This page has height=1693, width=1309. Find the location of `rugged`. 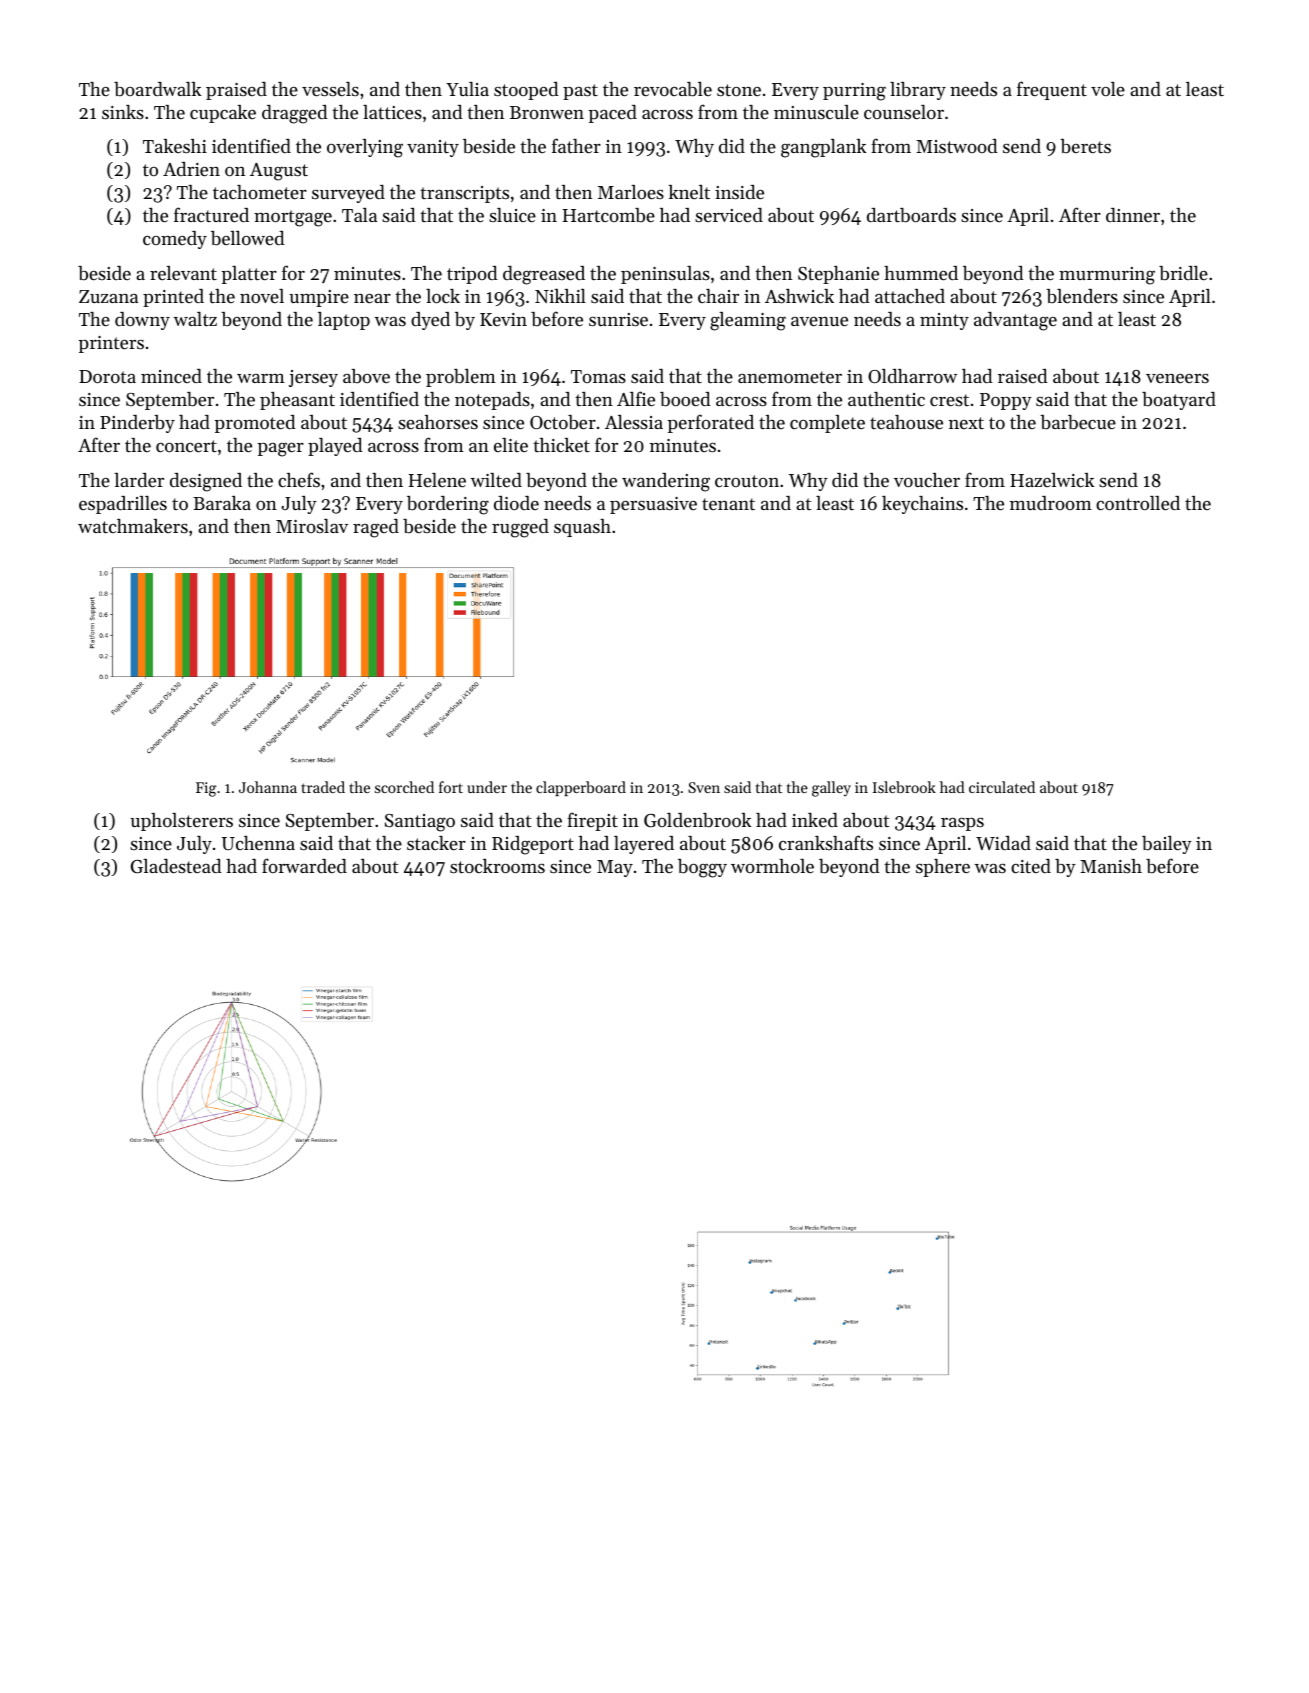

rugged is located at coordinates (520, 528).
